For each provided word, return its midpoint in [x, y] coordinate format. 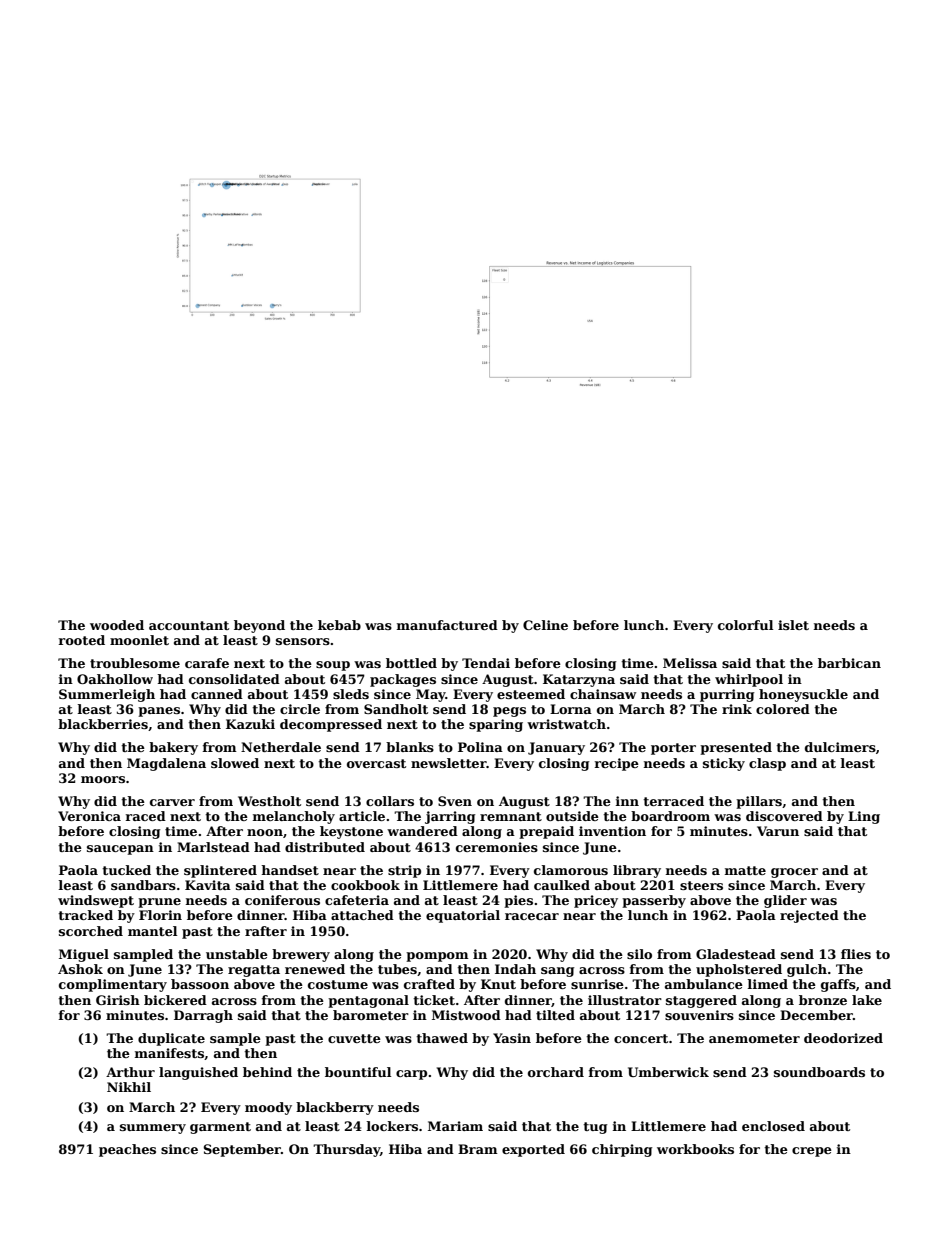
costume [338, 984]
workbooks [695, 1149]
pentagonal [368, 1001]
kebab [339, 625]
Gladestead [736, 954]
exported [533, 1150]
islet [793, 625]
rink [737, 709]
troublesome [135, 663]
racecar [532, 916]
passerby [654, 901]
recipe [617, 764]
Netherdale [281, 747]
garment [220, 1128]
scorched [91, 931]
